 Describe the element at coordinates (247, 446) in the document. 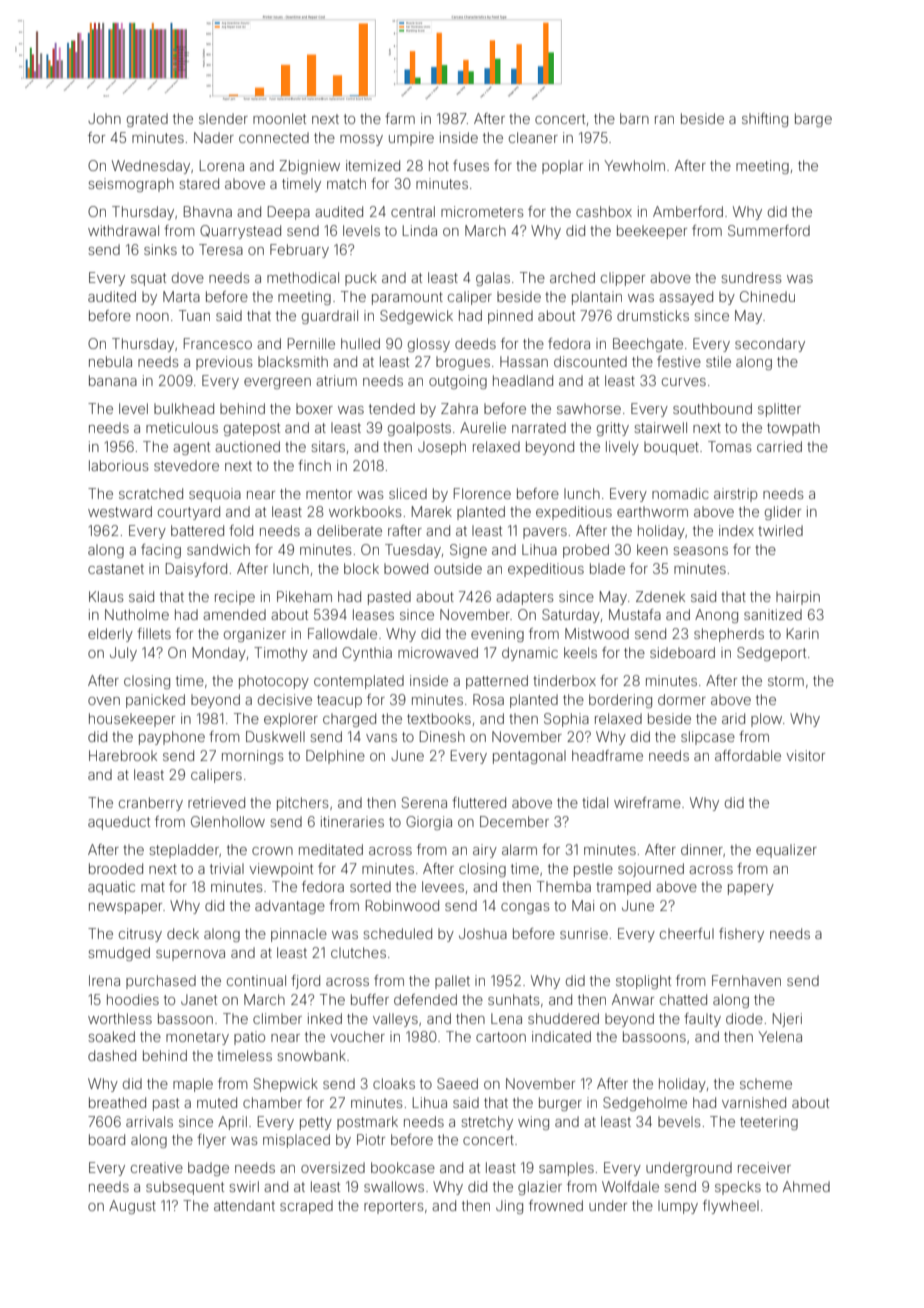

I see `auctioned` at that location.
